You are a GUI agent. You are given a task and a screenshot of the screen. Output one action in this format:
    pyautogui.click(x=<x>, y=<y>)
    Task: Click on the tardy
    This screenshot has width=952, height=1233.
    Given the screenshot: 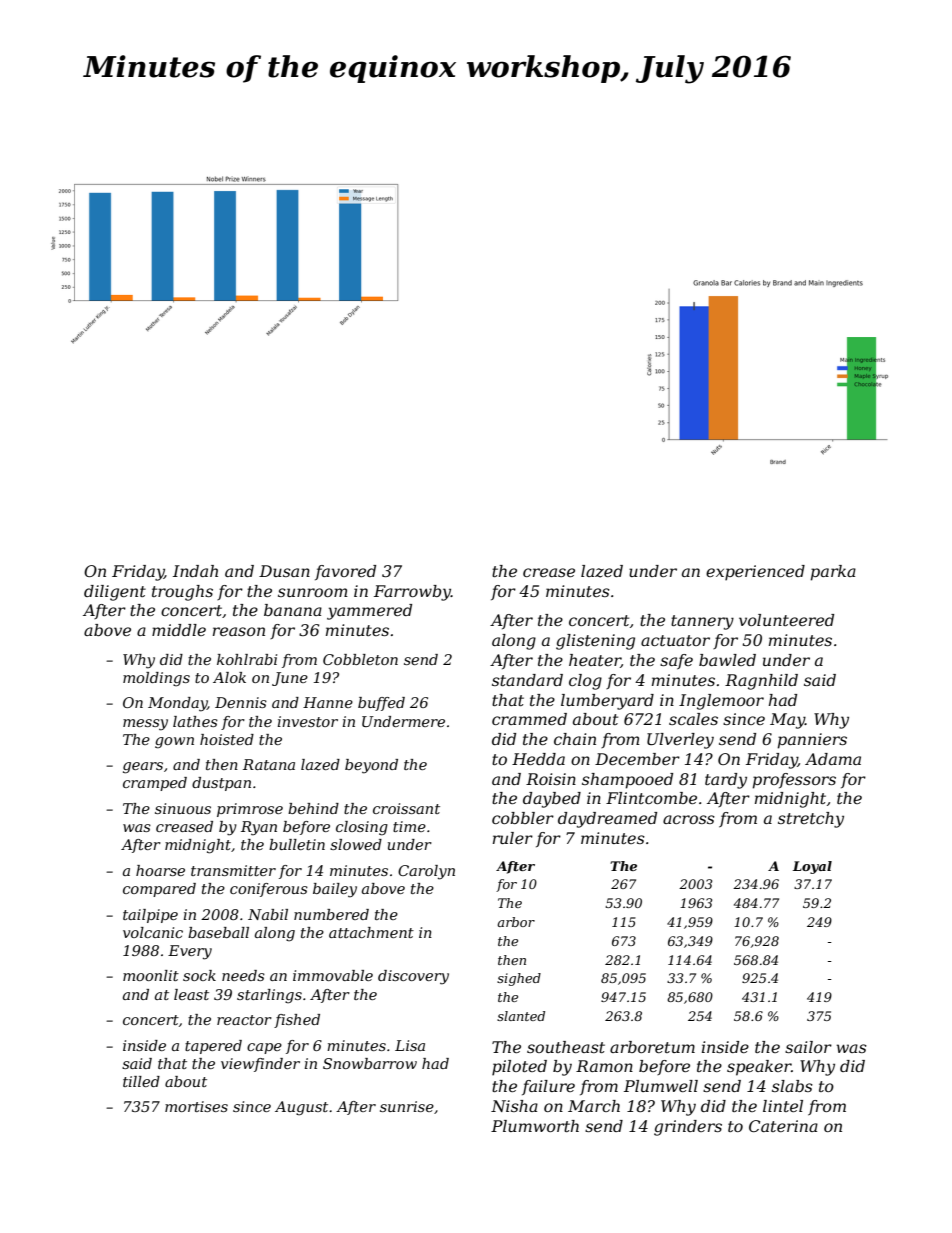 What is the action you would take?
    pyautogui.click(x=726, y=781)
